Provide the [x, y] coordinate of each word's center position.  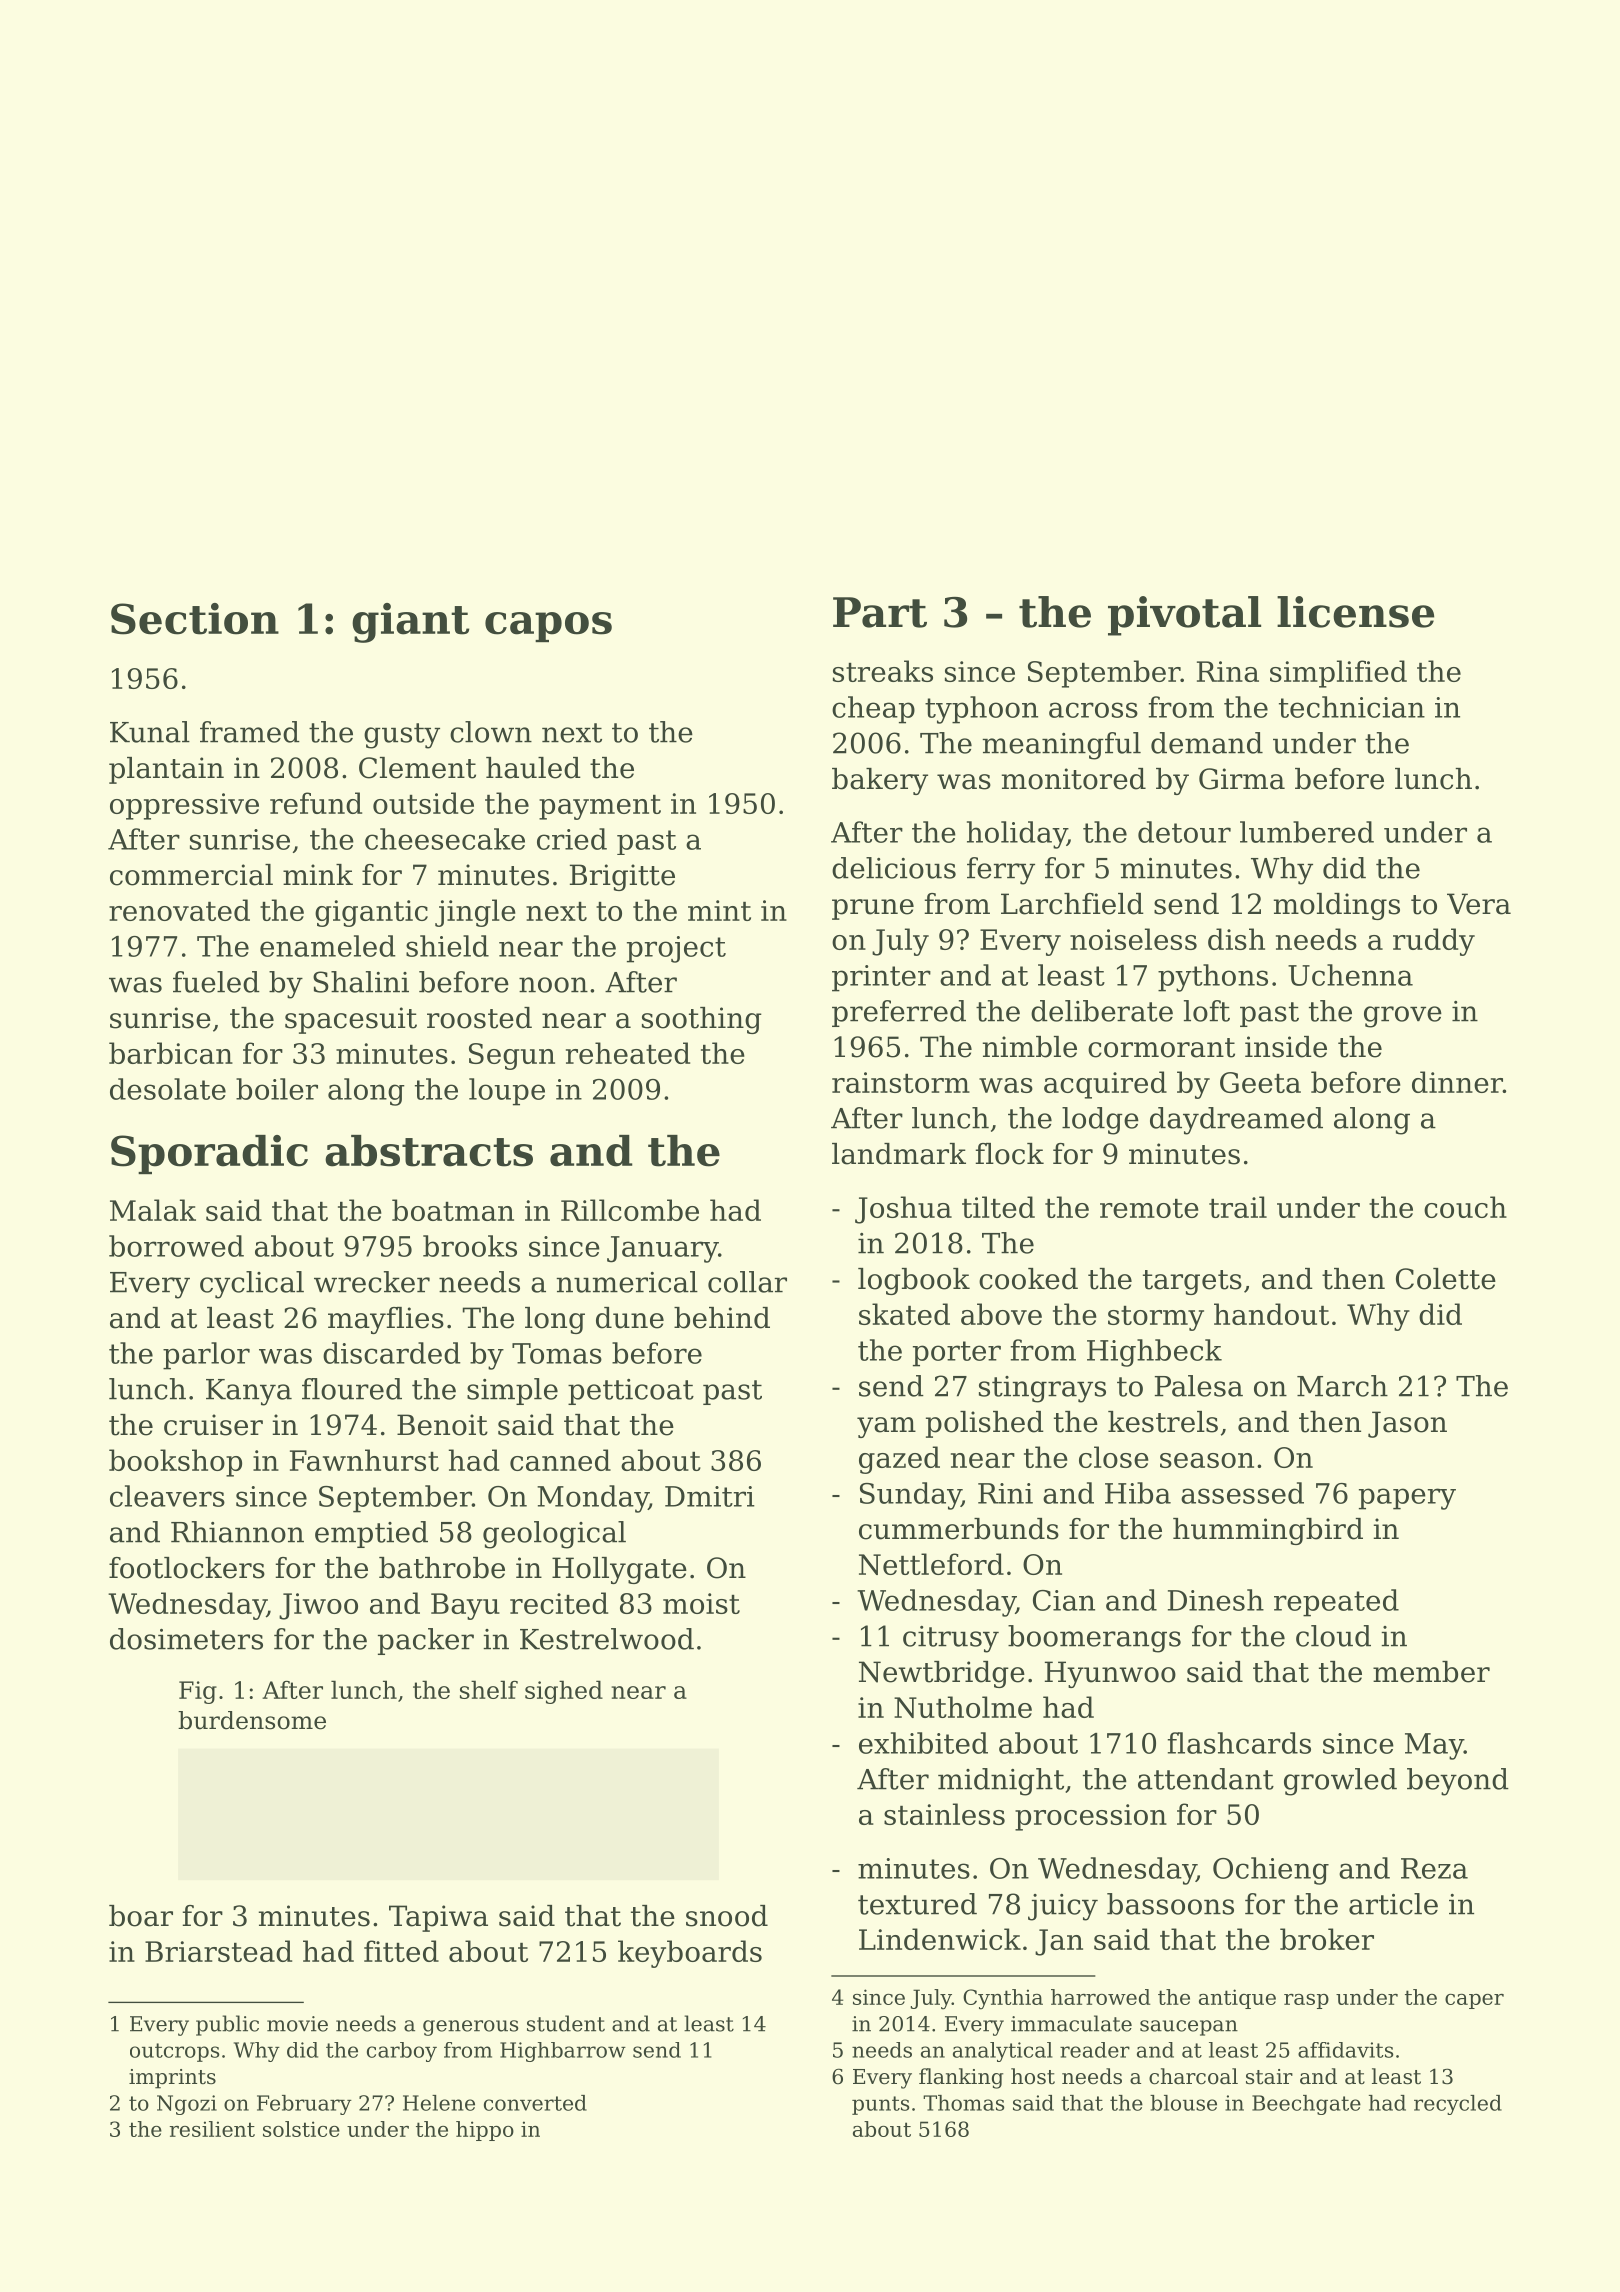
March [1342, 1386]
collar [747, 1282]
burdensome [252, 1720]
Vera [1479, 904]
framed [250, 732]
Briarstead [218, 1951]
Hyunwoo [1110, 1674]
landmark [899, 1154]
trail [1238, 1207]
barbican [171, 1053]
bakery [880, 781]
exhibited [923, 1743]
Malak [153, 1210]
